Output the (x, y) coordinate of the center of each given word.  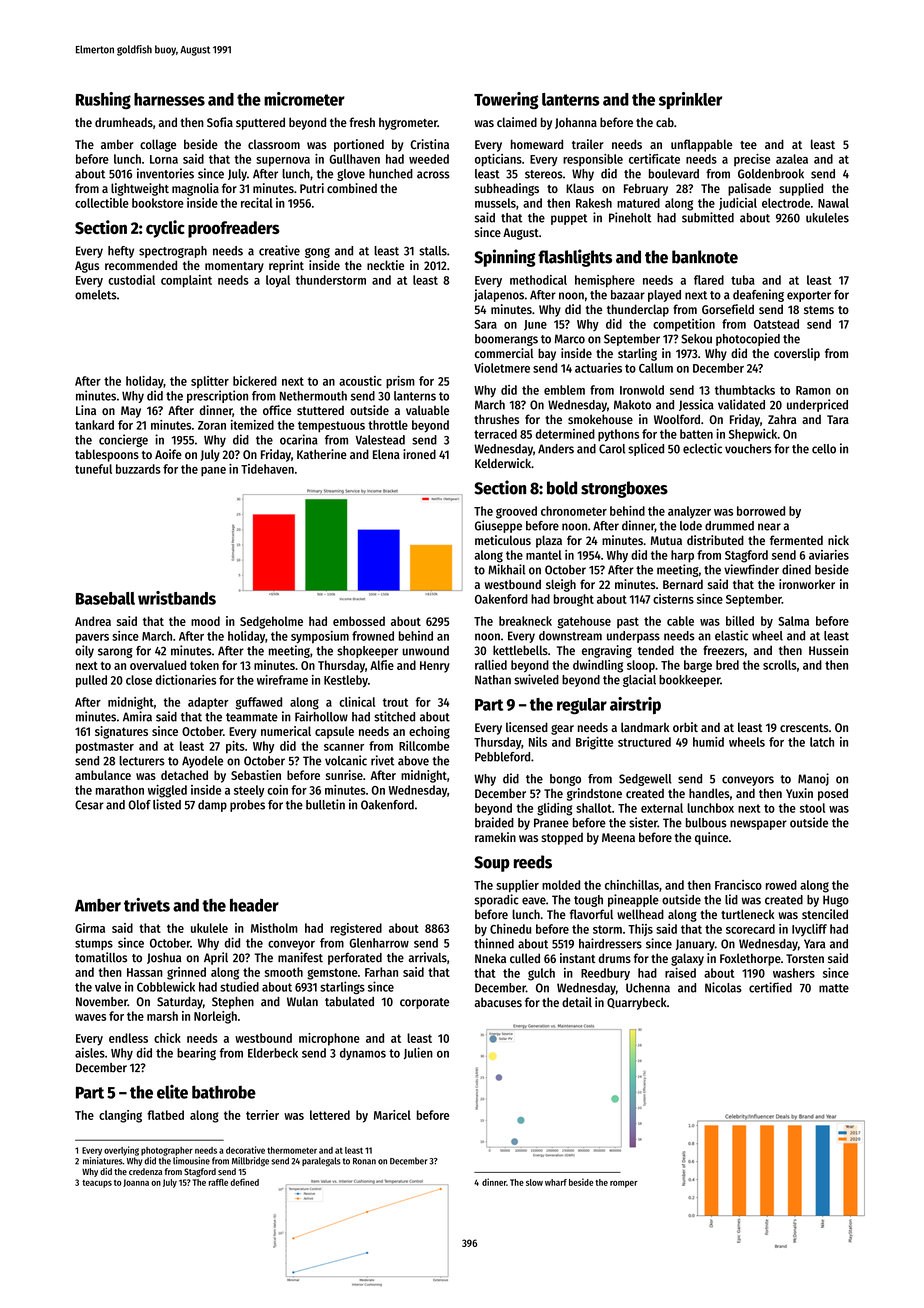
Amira (137, 716)
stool (812, 808)
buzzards (138, 469)
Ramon (813, 390)
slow (534, 1182)
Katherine (322, 454)
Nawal (833, 203)
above (413, 761)
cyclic (165, 229)
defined (244, 1182)
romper (624, 1184)
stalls (433, 251)
